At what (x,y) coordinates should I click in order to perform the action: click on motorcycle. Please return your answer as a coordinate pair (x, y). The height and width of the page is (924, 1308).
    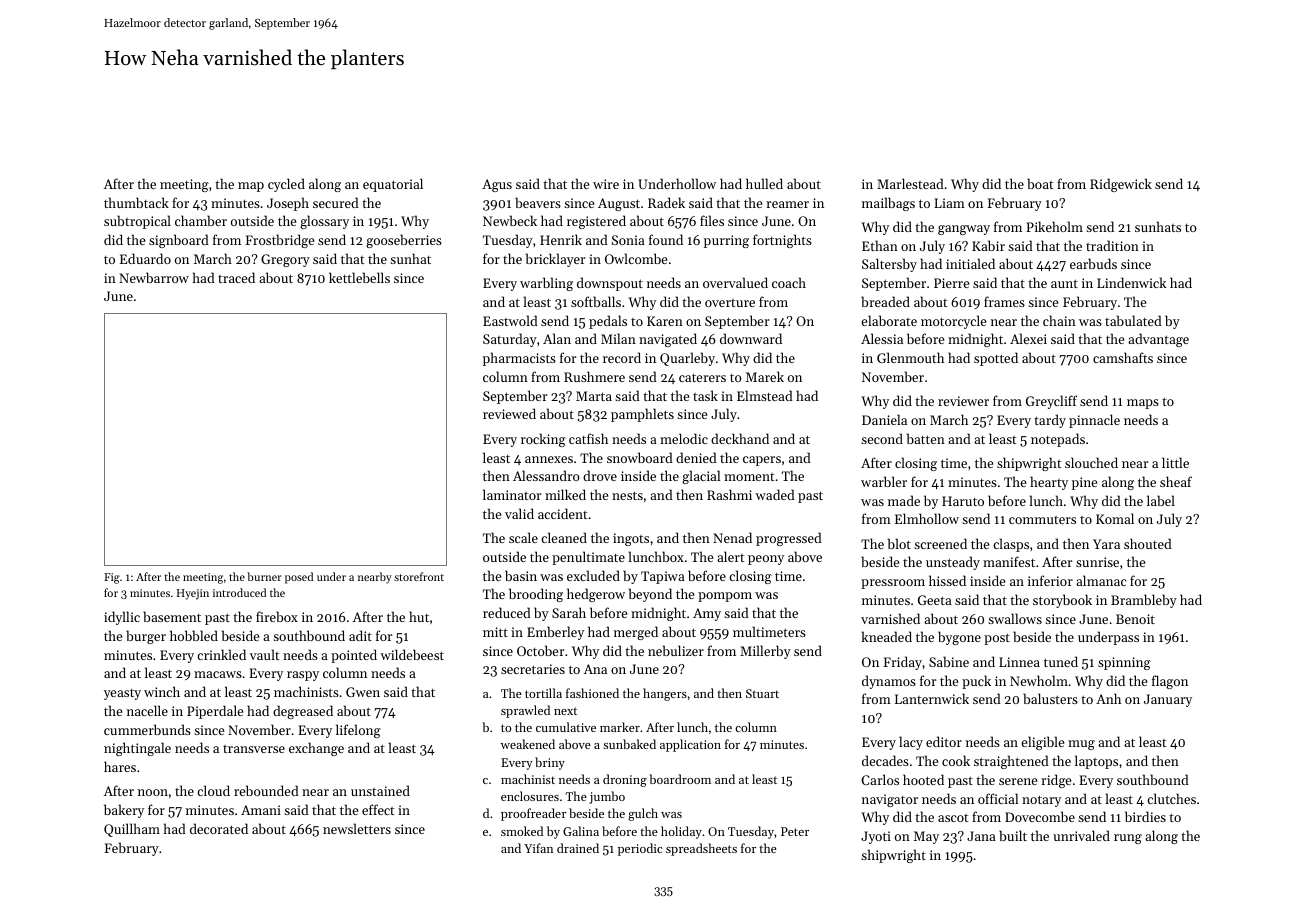
    Looking at the image, I should click on (953, 322).
